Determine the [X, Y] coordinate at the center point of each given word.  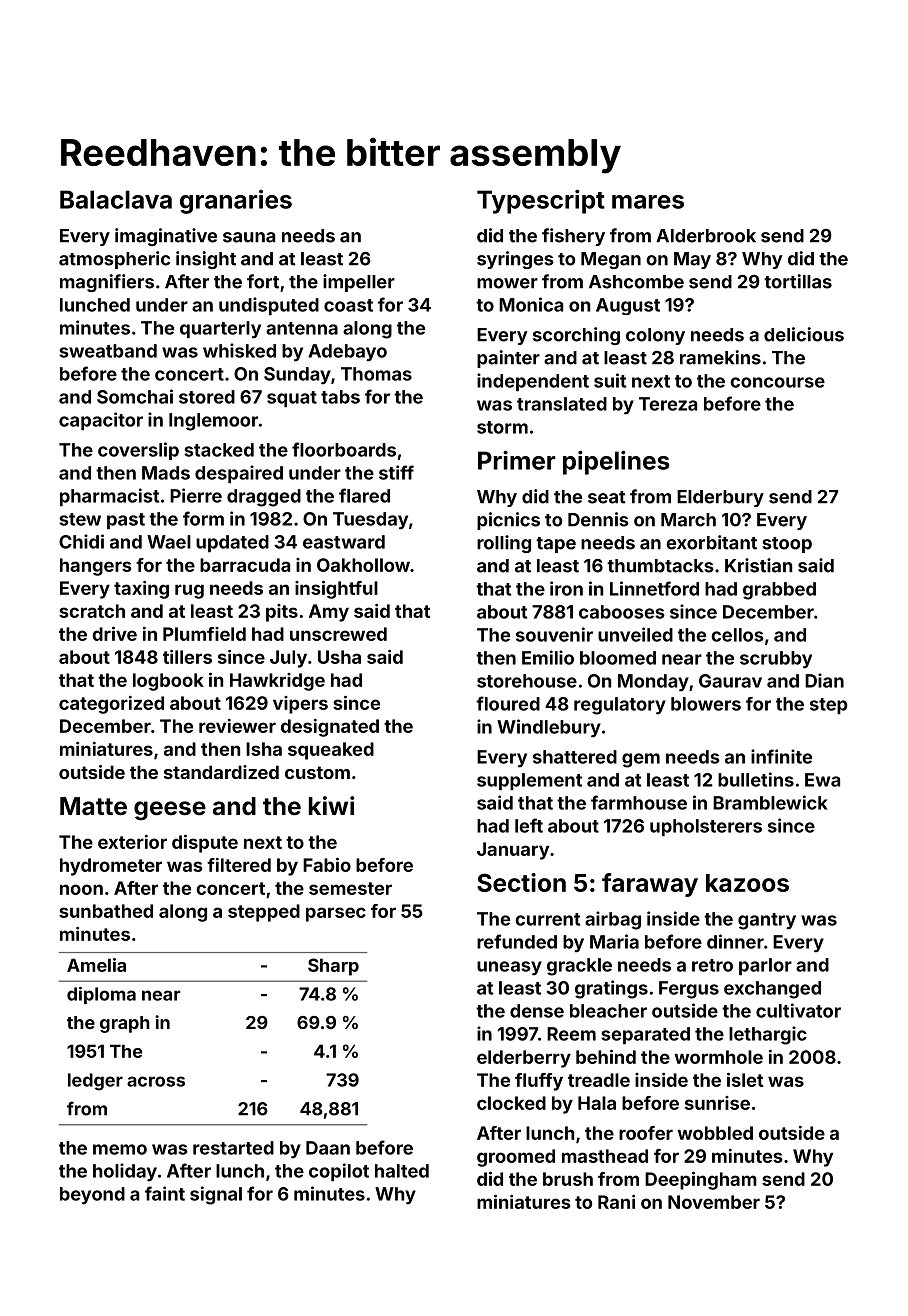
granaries [236, 202]
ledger [95, 1082]
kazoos [747, 883]
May [692, 260]
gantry [767, 921]
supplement [529, 781]
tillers [187, 657]
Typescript [541, 201]
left [529, 825]
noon [81, 889]
